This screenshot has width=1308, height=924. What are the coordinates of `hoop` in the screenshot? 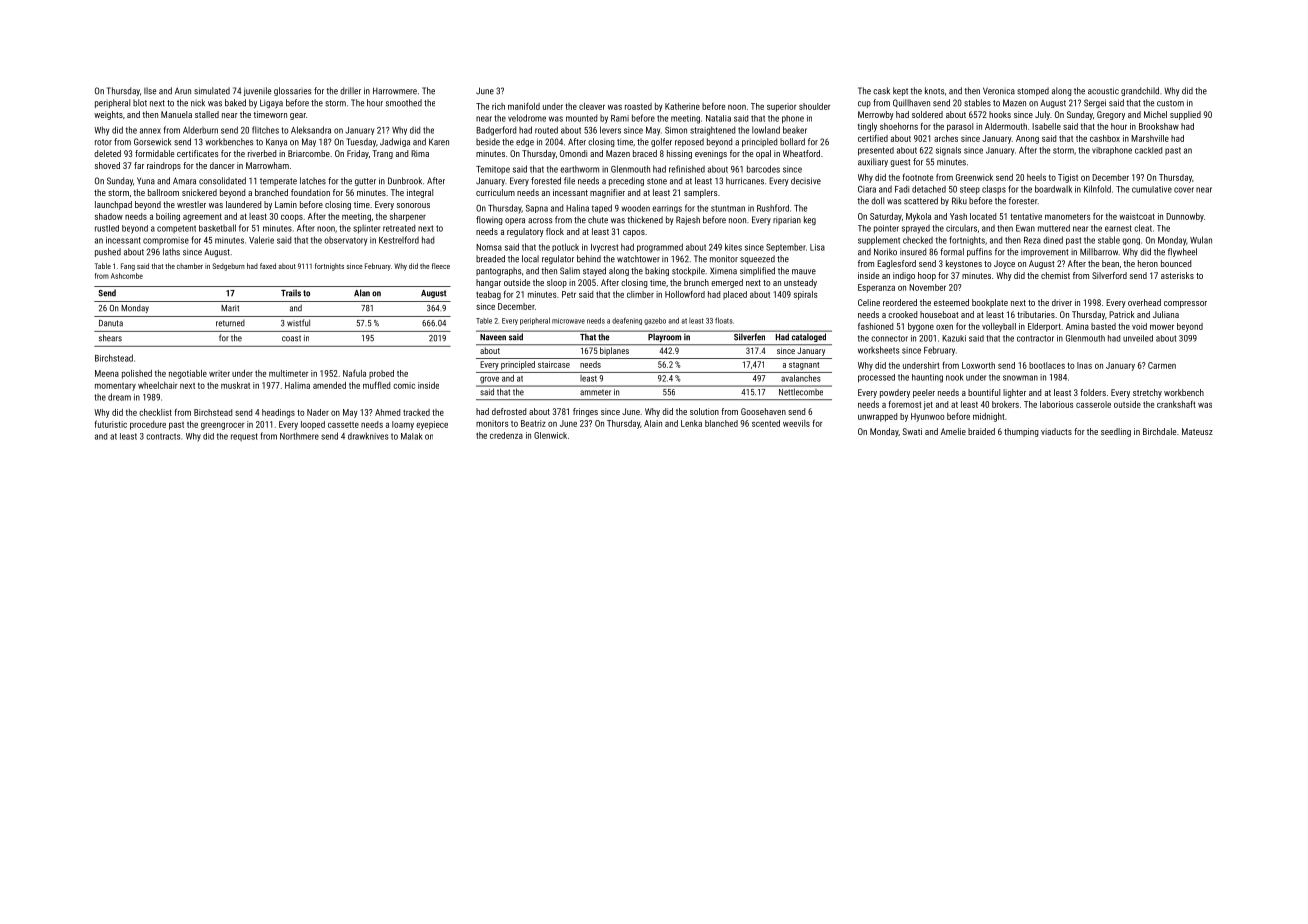 It's located at (927, 276).
